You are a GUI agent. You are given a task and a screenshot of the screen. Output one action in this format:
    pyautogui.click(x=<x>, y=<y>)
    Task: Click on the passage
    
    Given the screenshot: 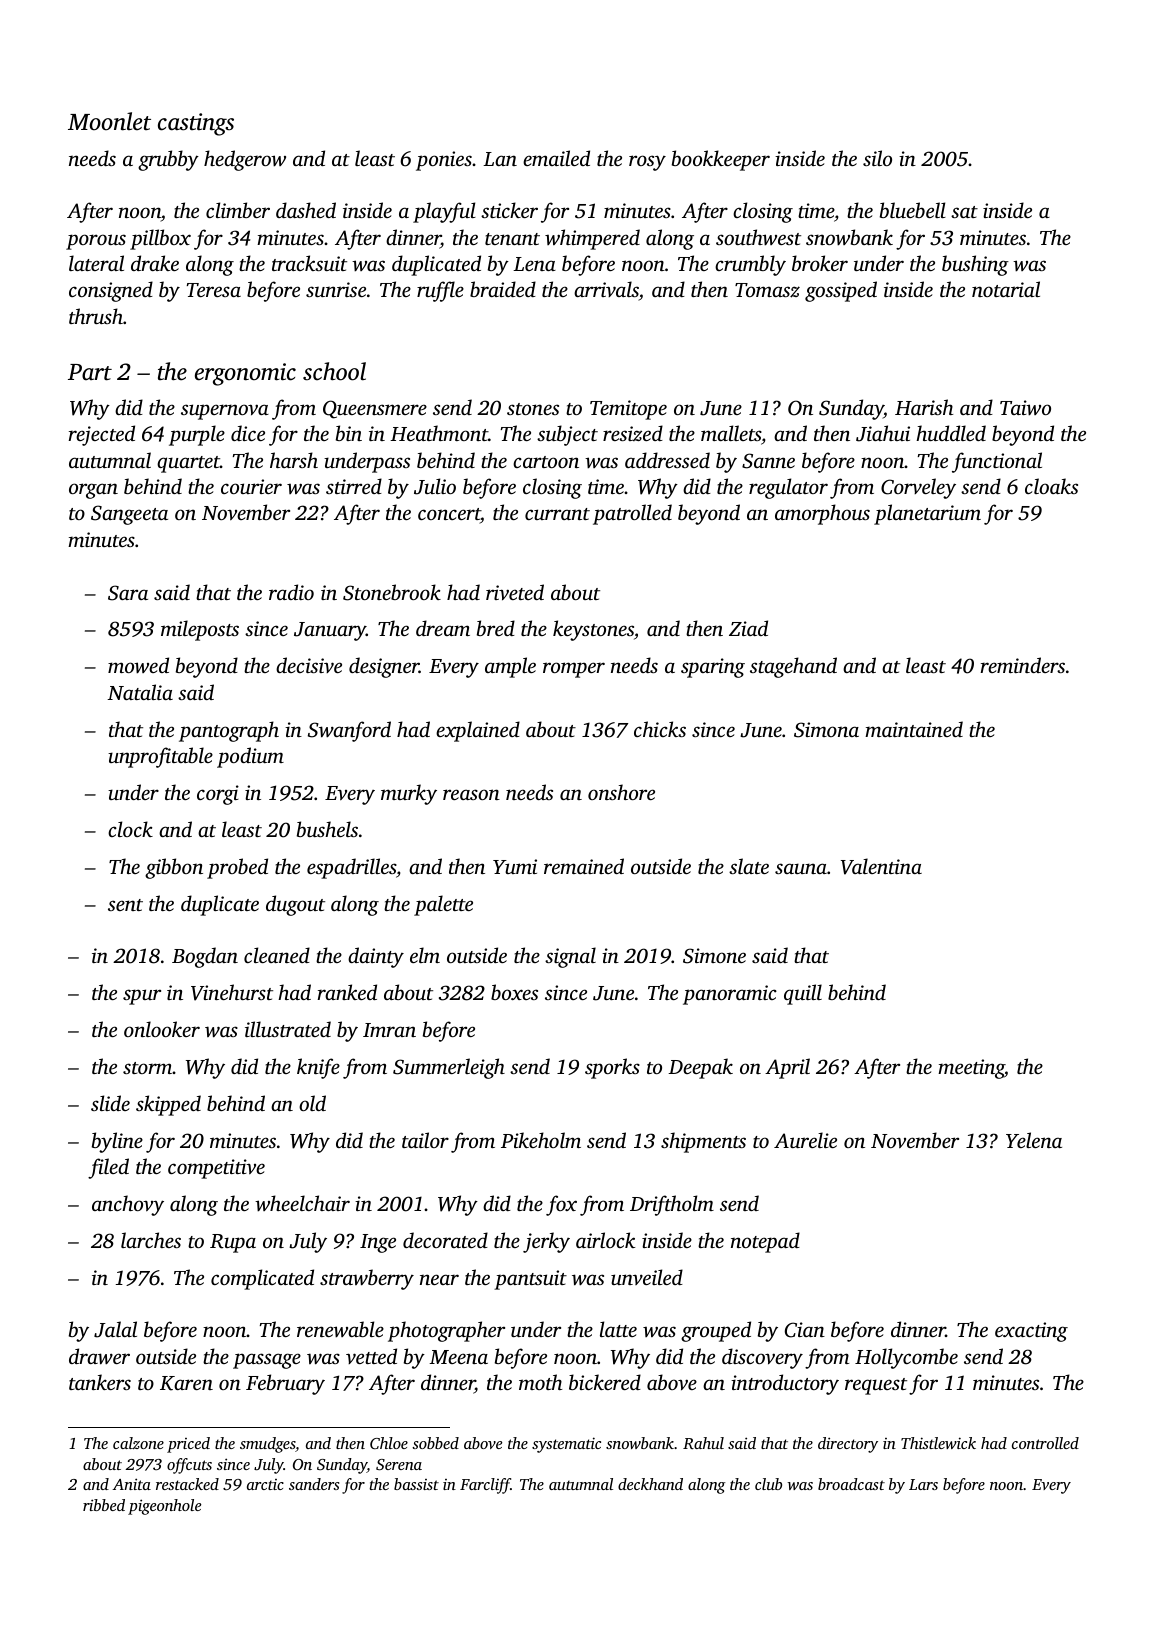 What is the action you would take?
    pyautogui.click(x=267, y=1361)
